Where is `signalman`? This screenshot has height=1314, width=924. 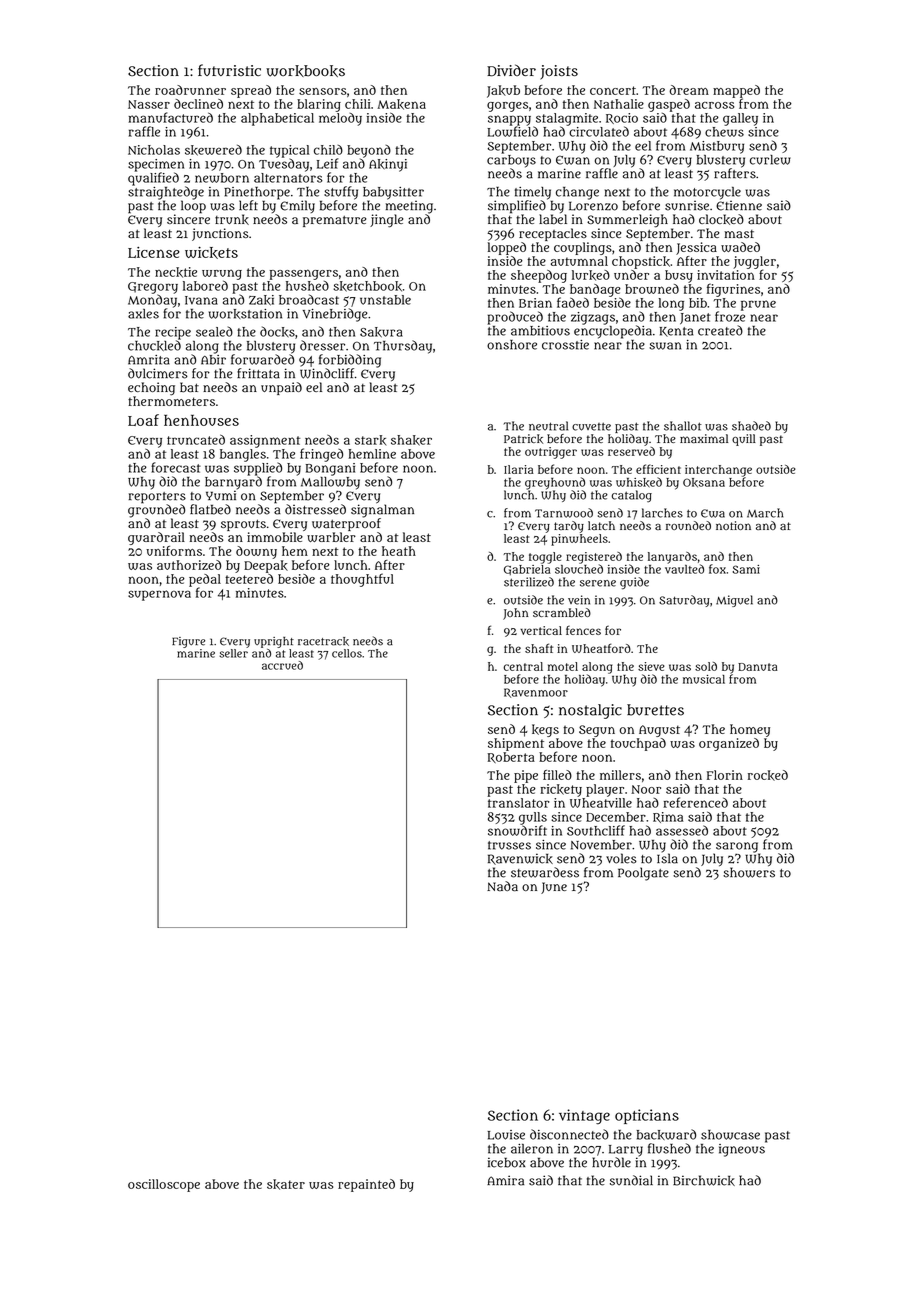 signalman is located at coordinates (382, 511).
